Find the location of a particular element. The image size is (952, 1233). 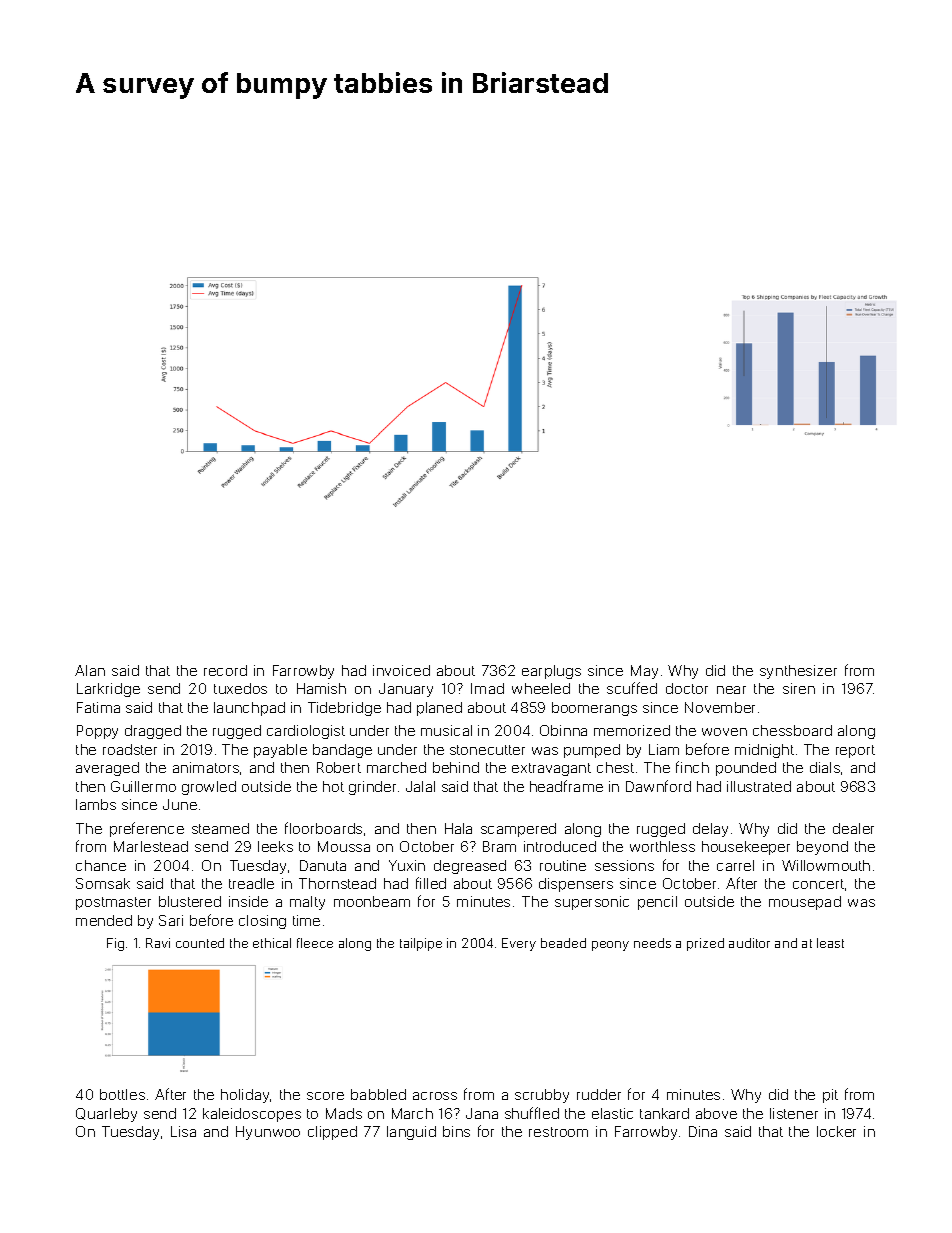

housekeeper is located at coordinates (746, 848).
